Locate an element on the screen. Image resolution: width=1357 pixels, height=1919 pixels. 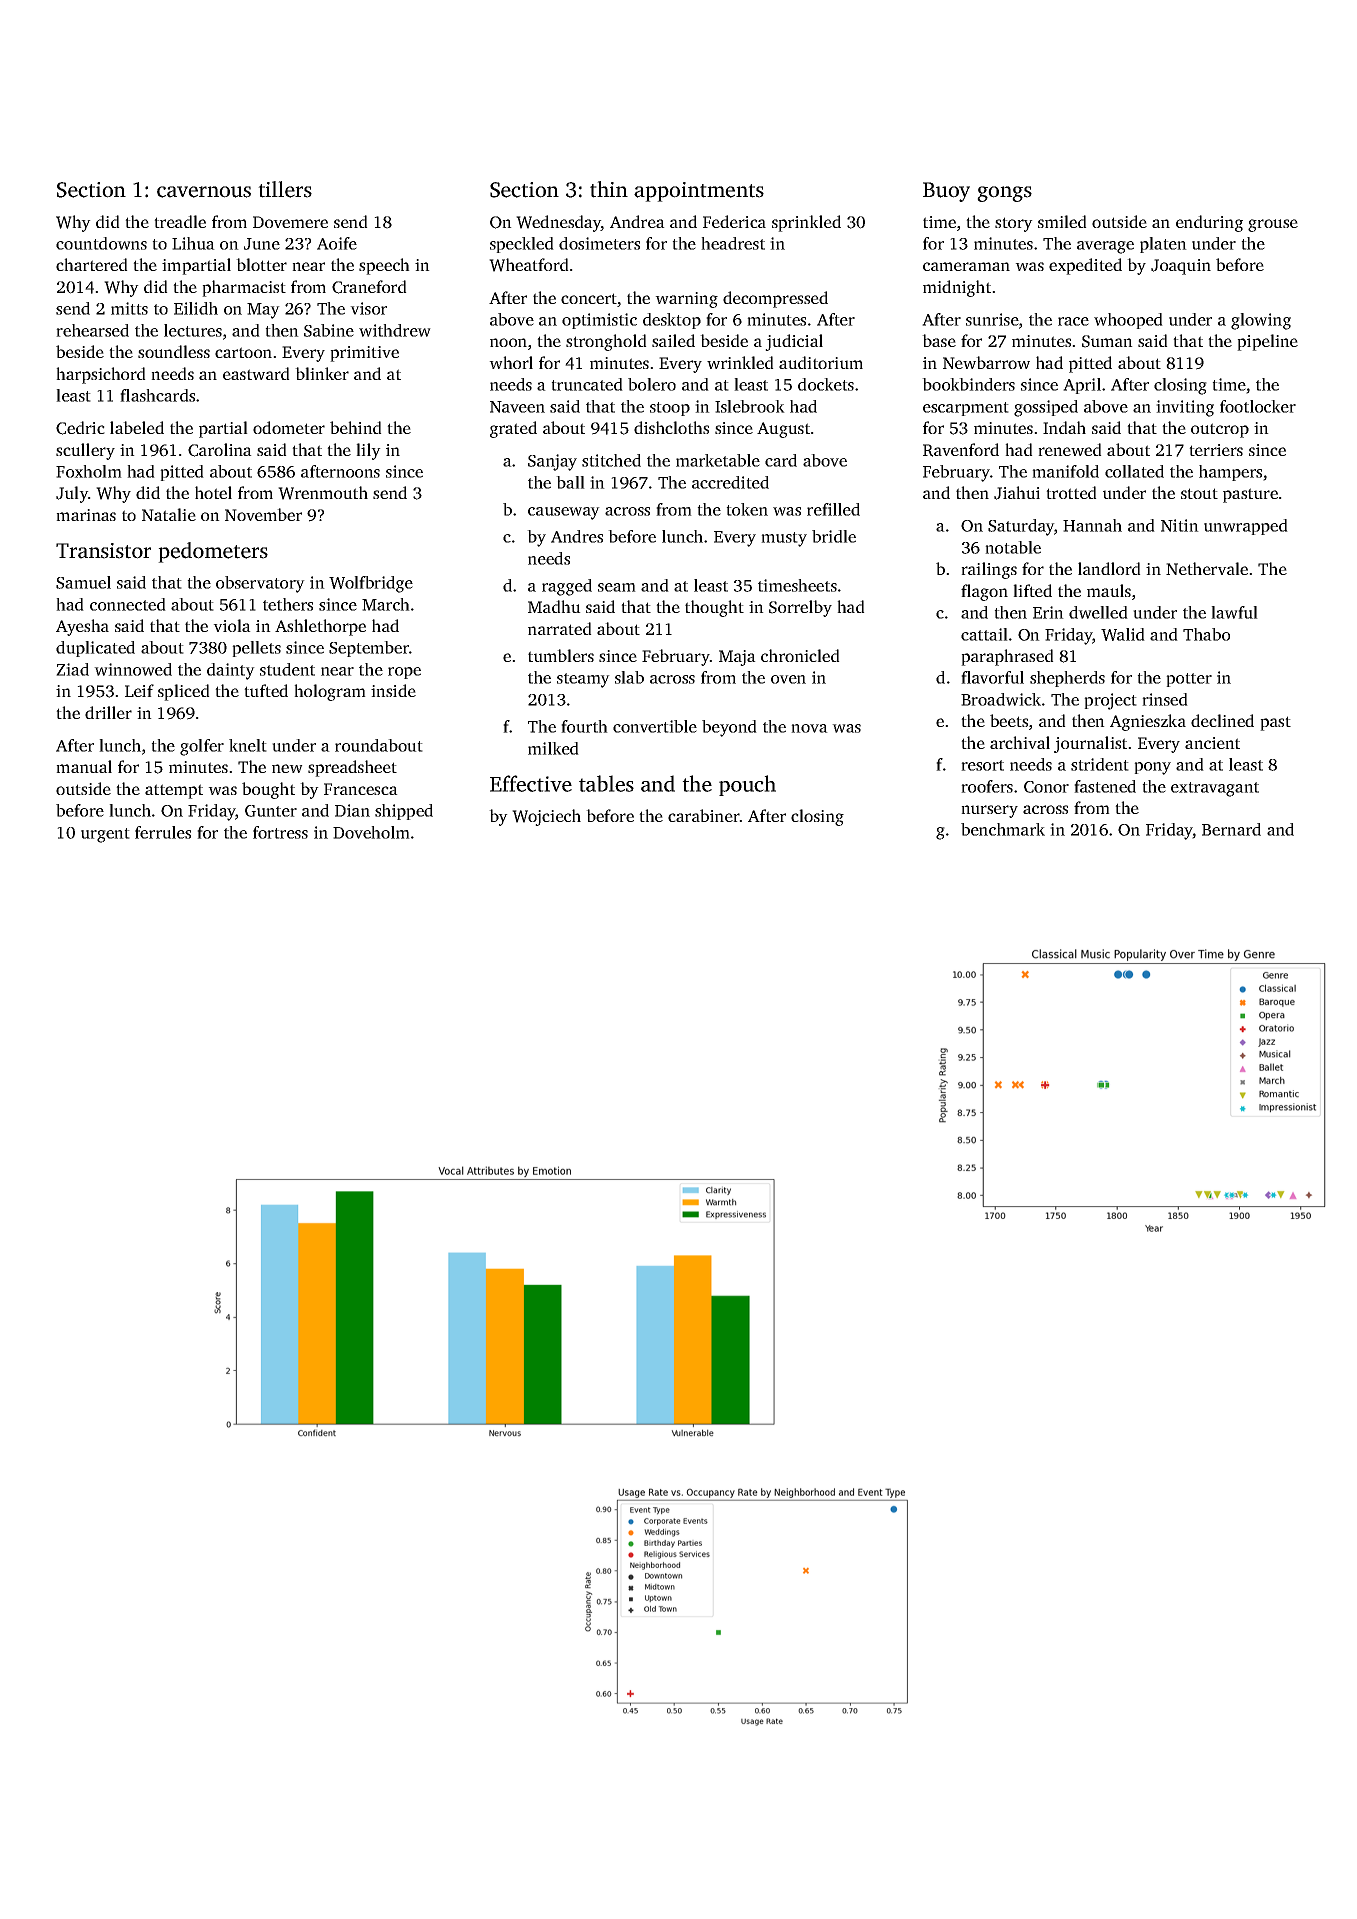
Effective is located at coordinates (531, 783).
